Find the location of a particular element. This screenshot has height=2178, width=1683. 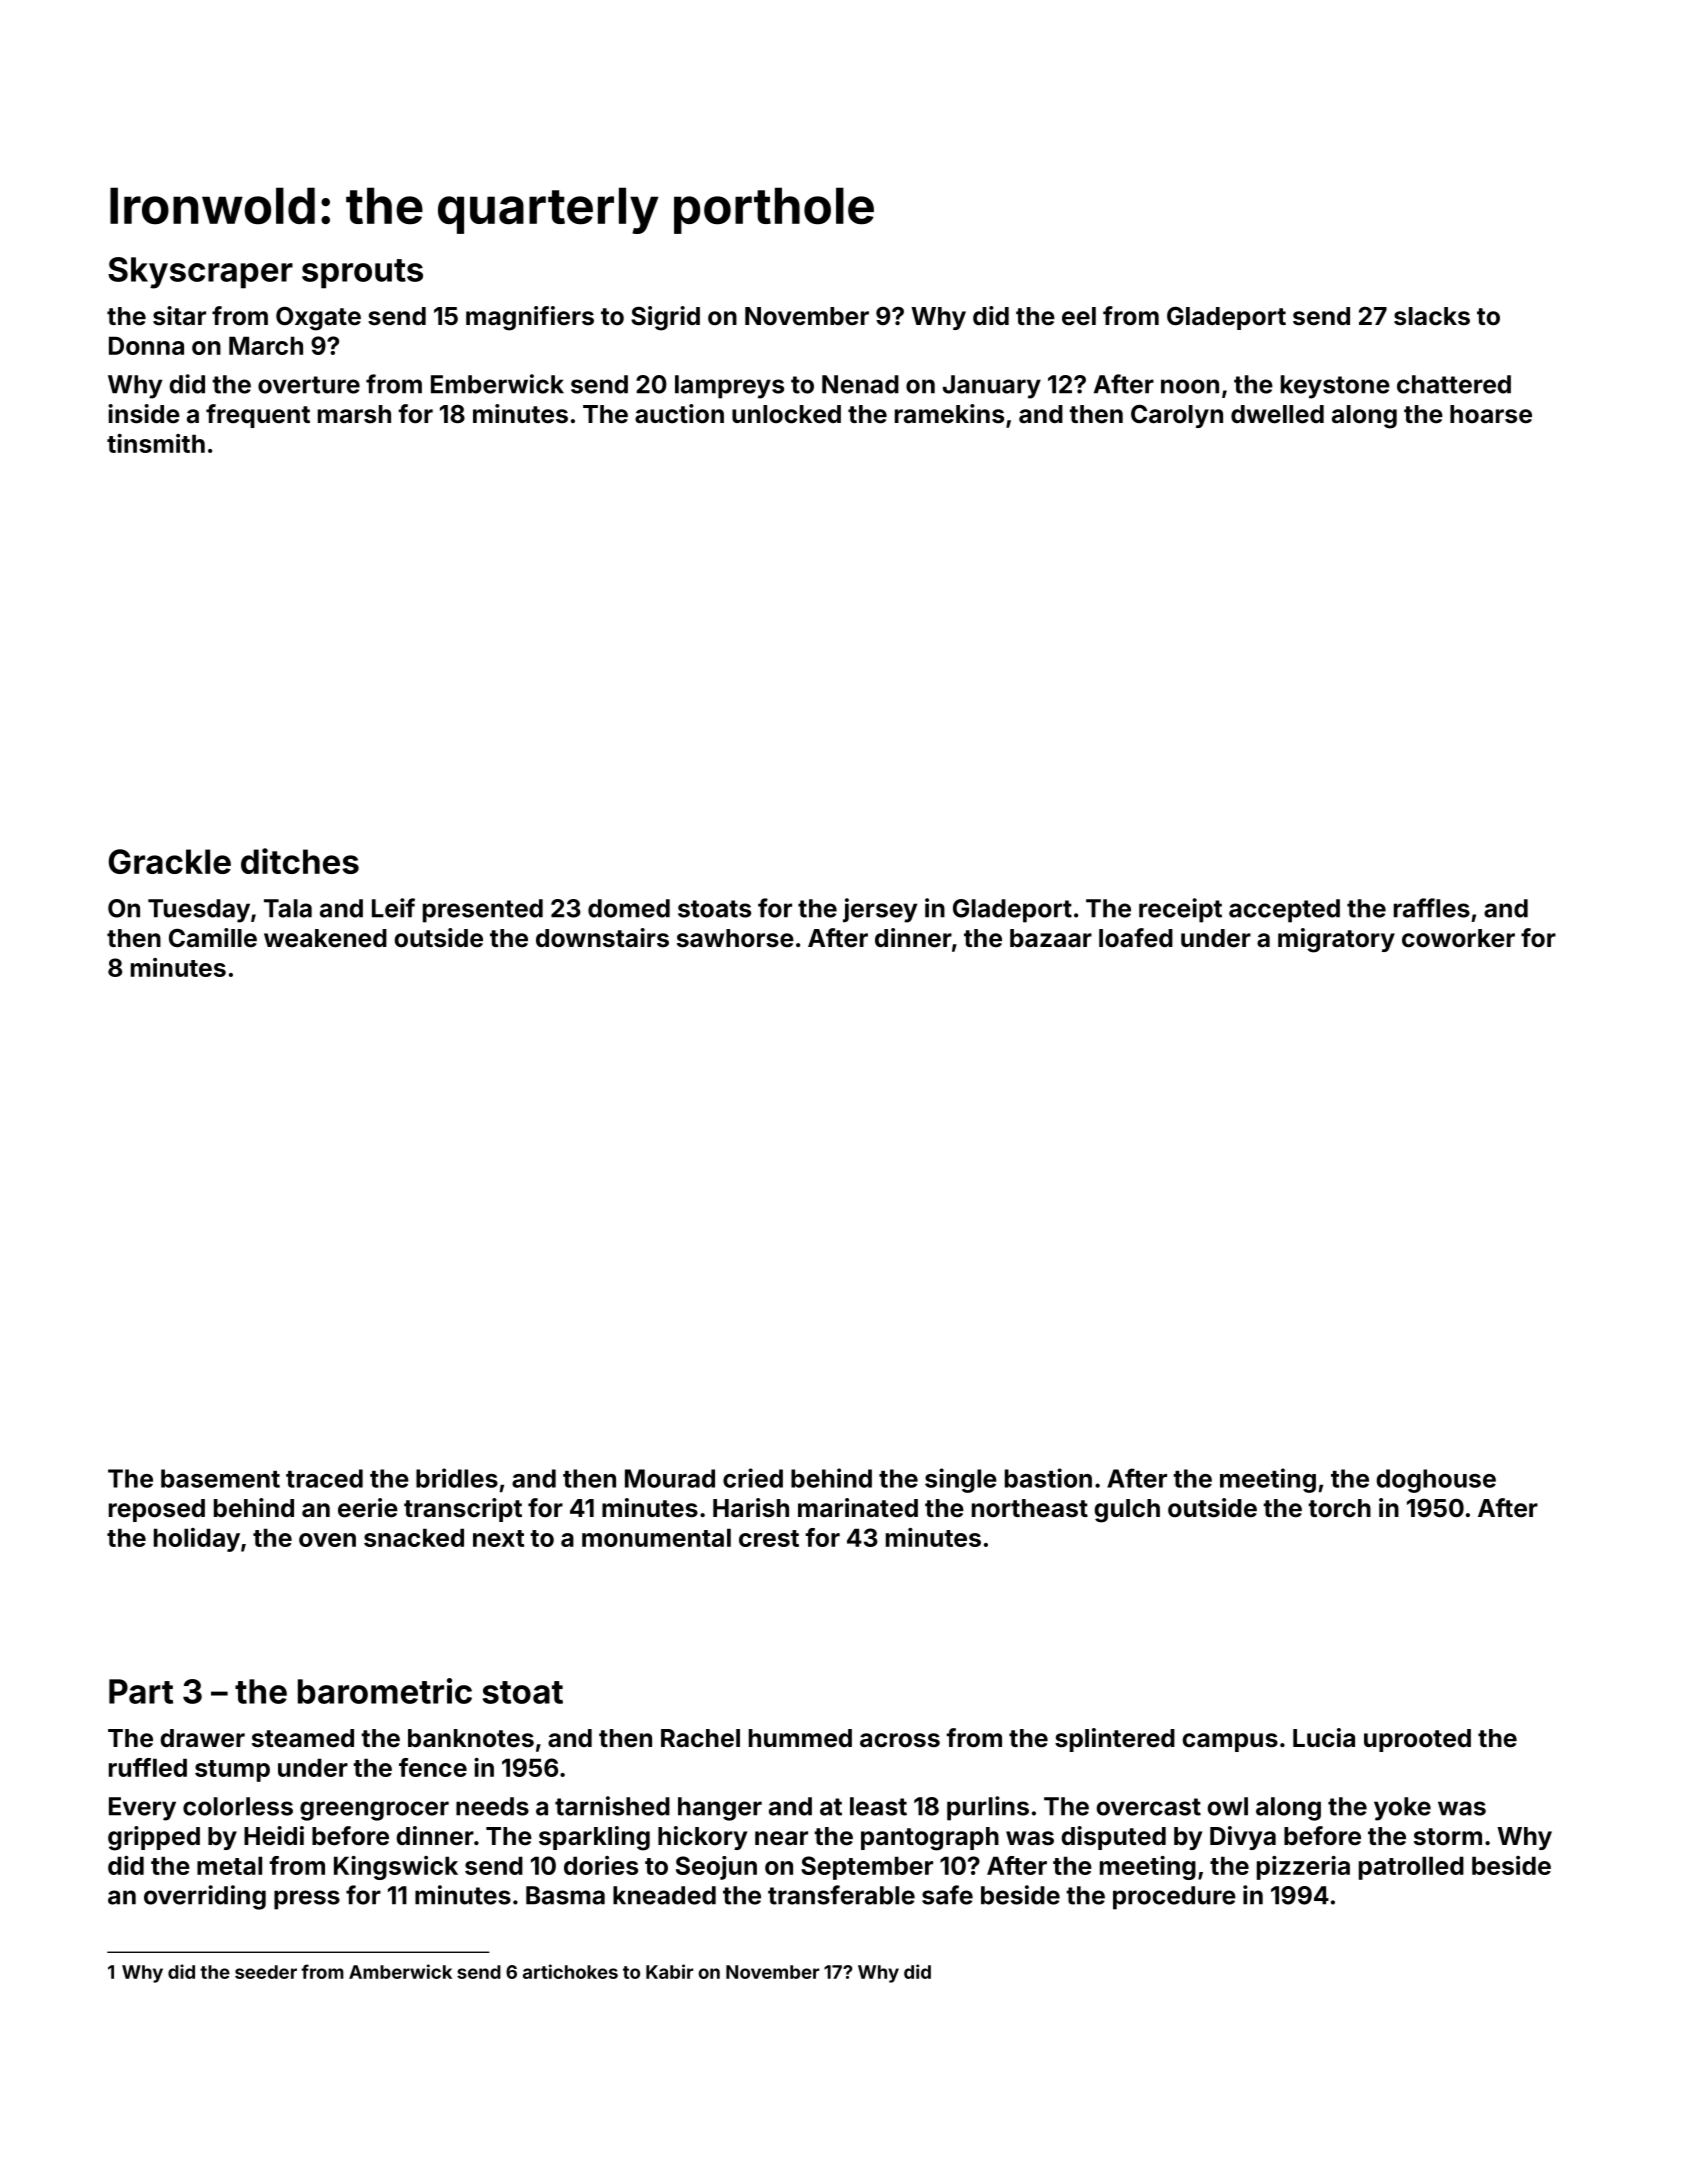

basement is located at coordinates (220, 1478).
